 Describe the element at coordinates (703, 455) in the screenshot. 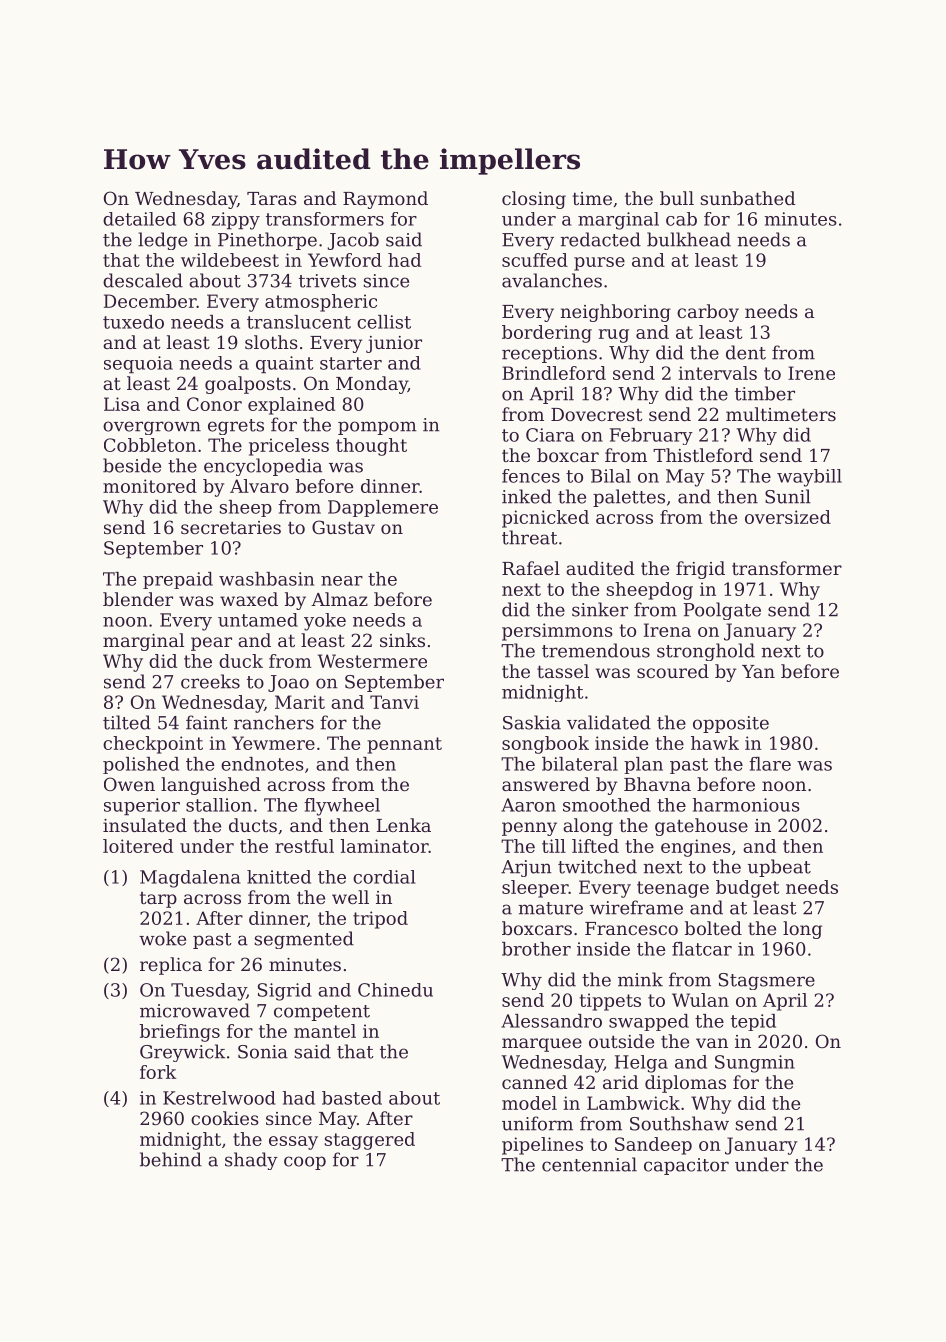

I see `Thistleford` at that location.
